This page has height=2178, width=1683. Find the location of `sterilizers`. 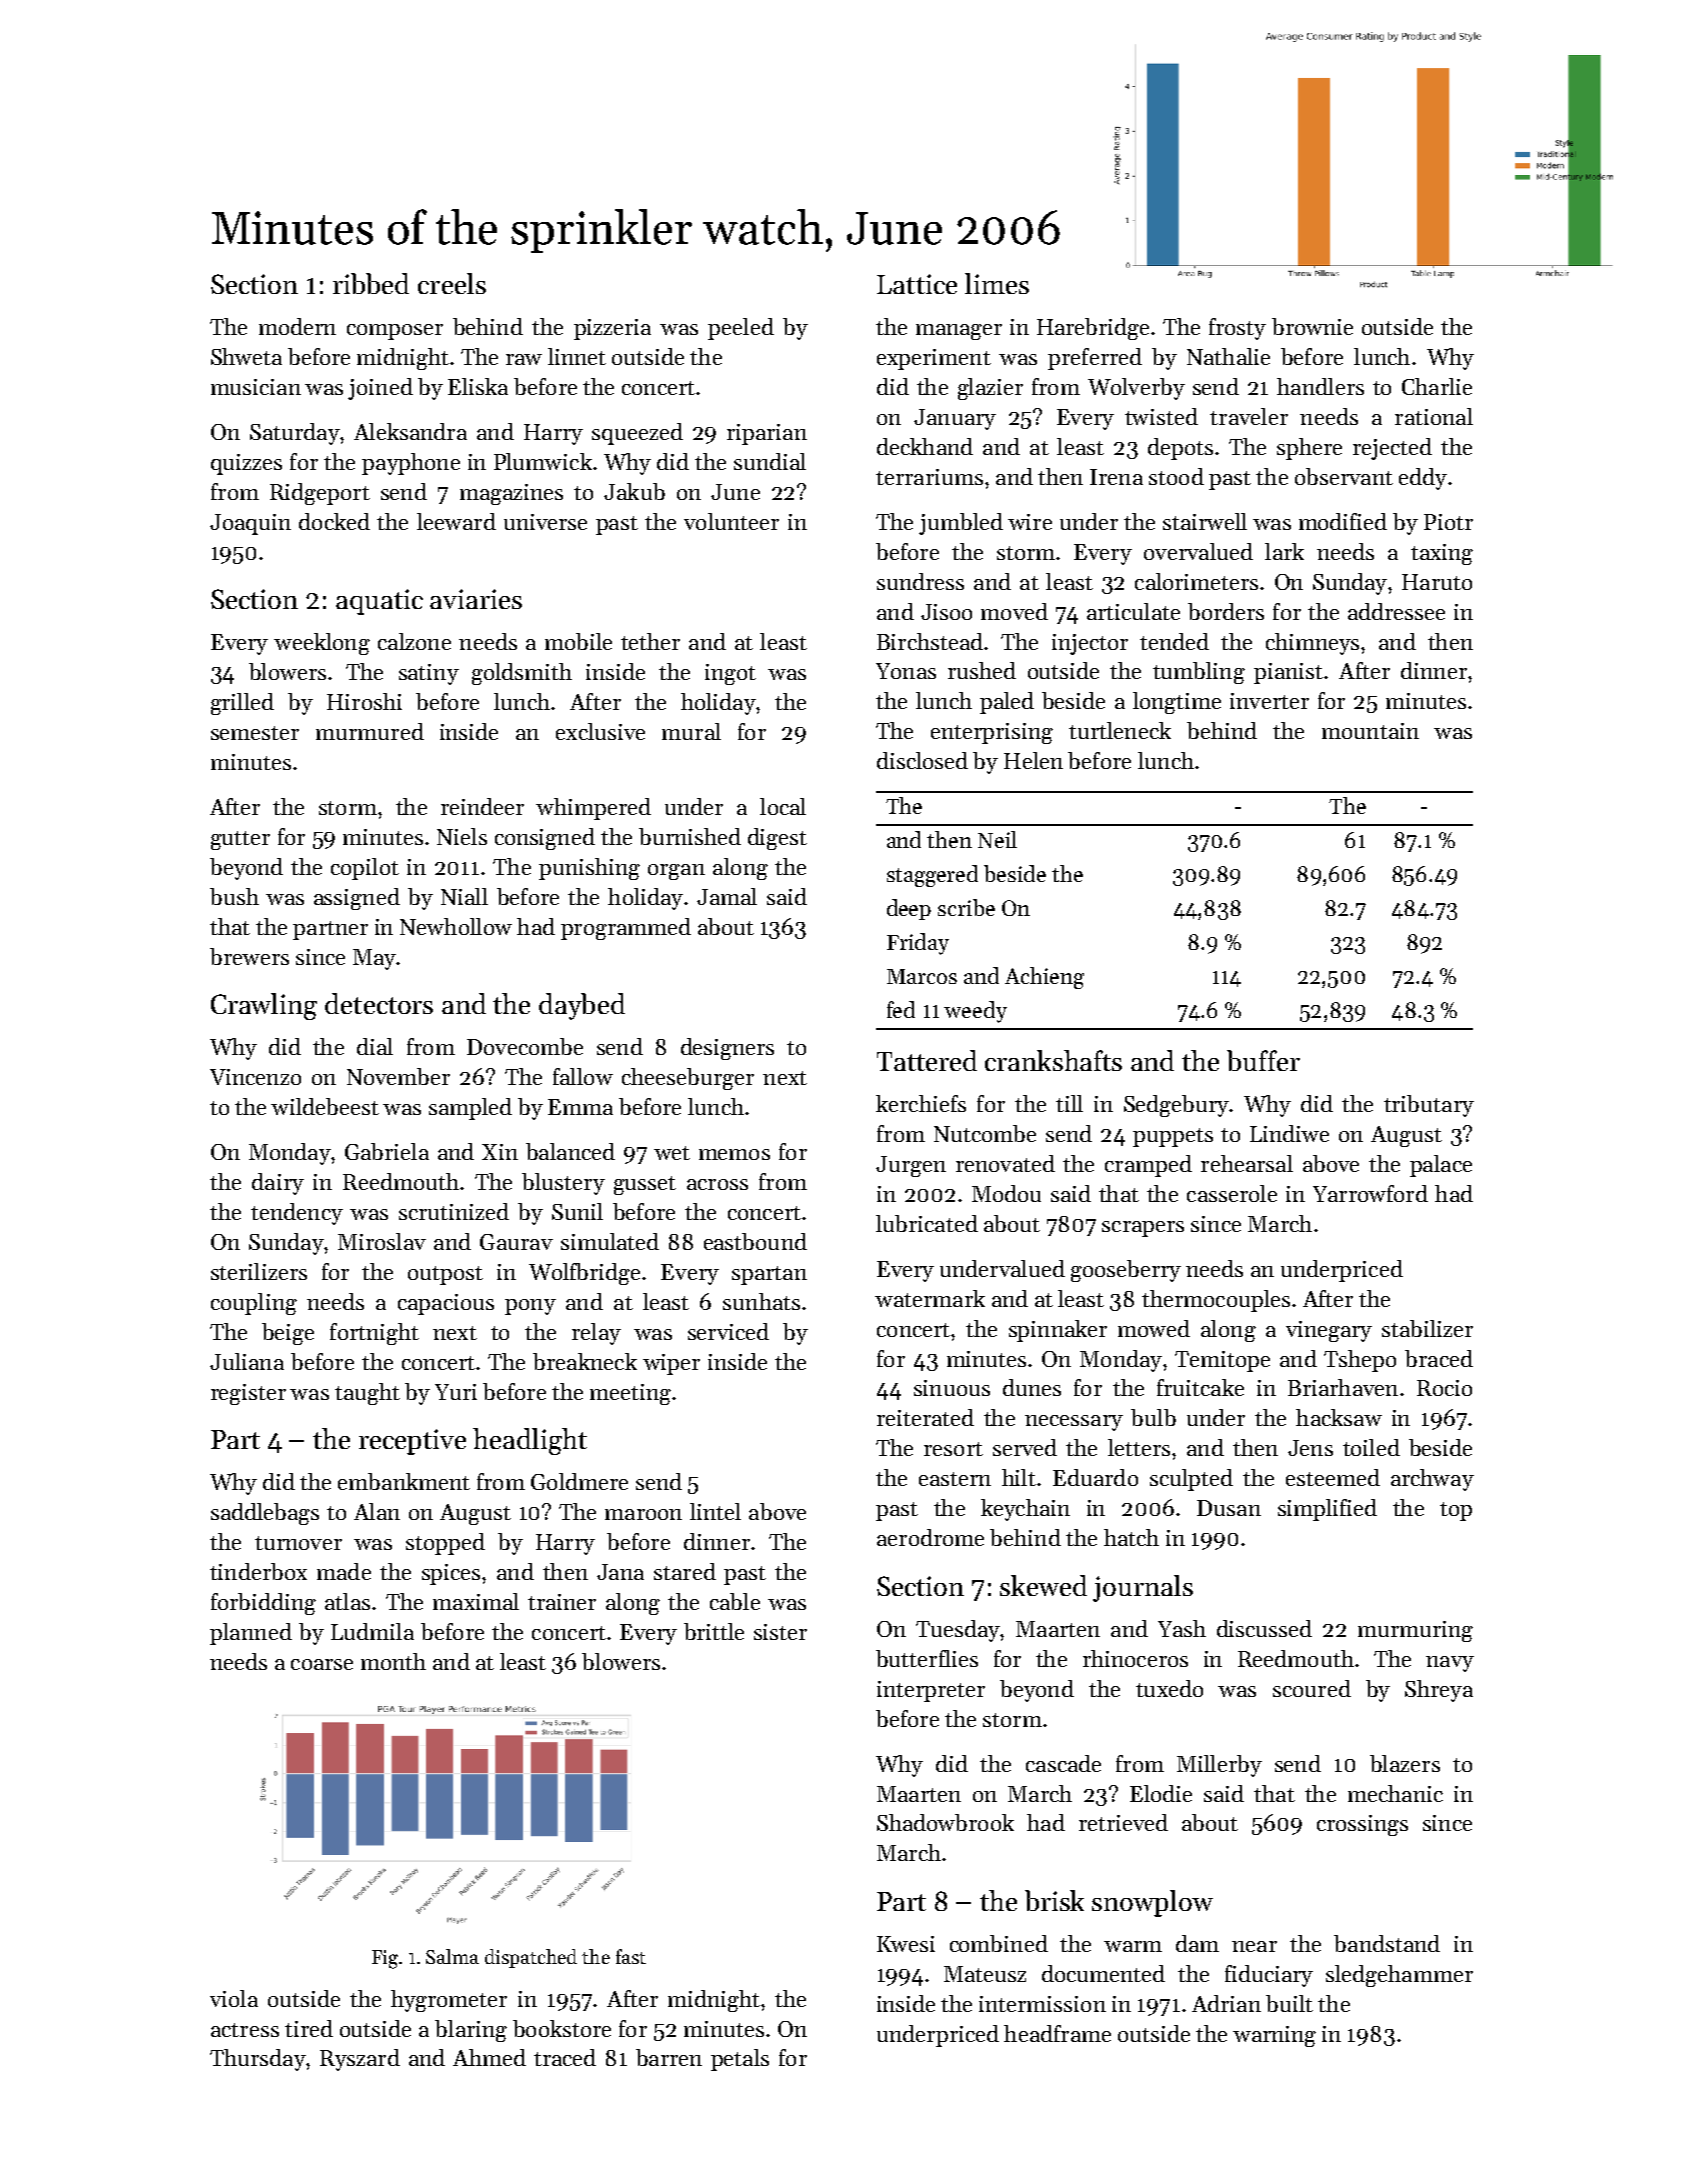

sterilizers is located at coordinates (259, 1271).
